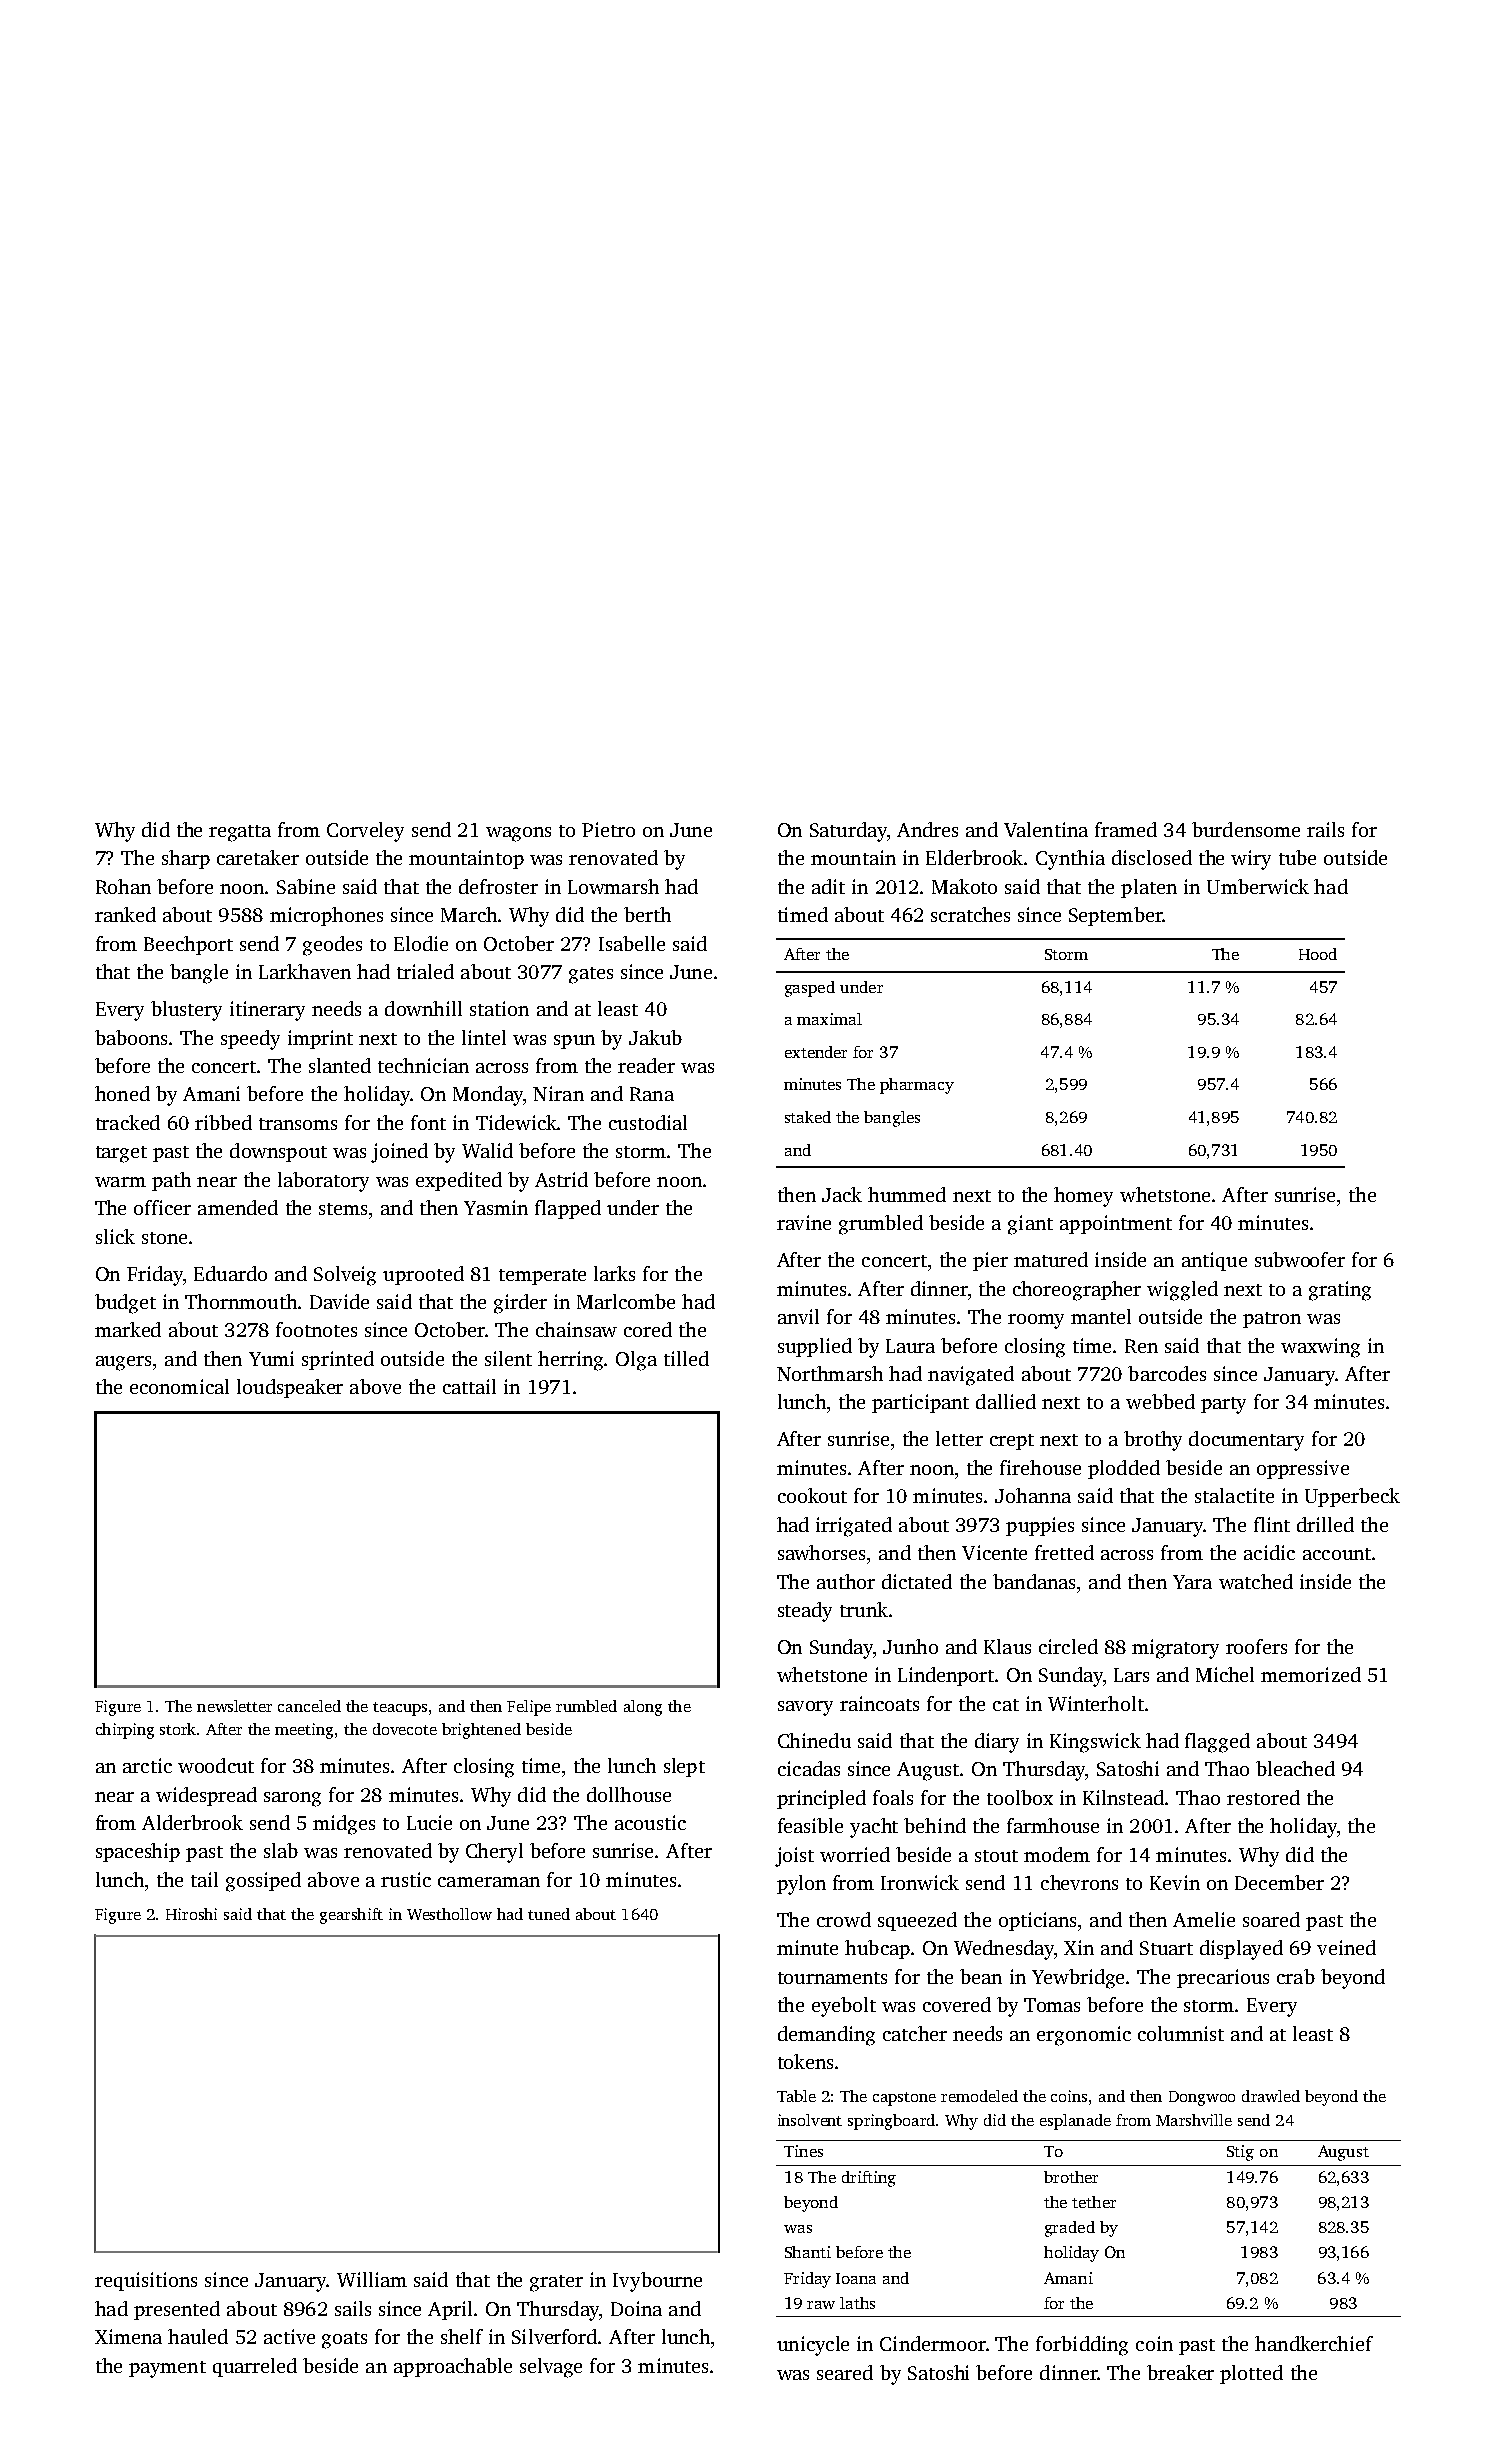 This image has height=2464, width=1496. Describe the element at coordinates (816, 1052) in the image. I see `extender` at that location.
